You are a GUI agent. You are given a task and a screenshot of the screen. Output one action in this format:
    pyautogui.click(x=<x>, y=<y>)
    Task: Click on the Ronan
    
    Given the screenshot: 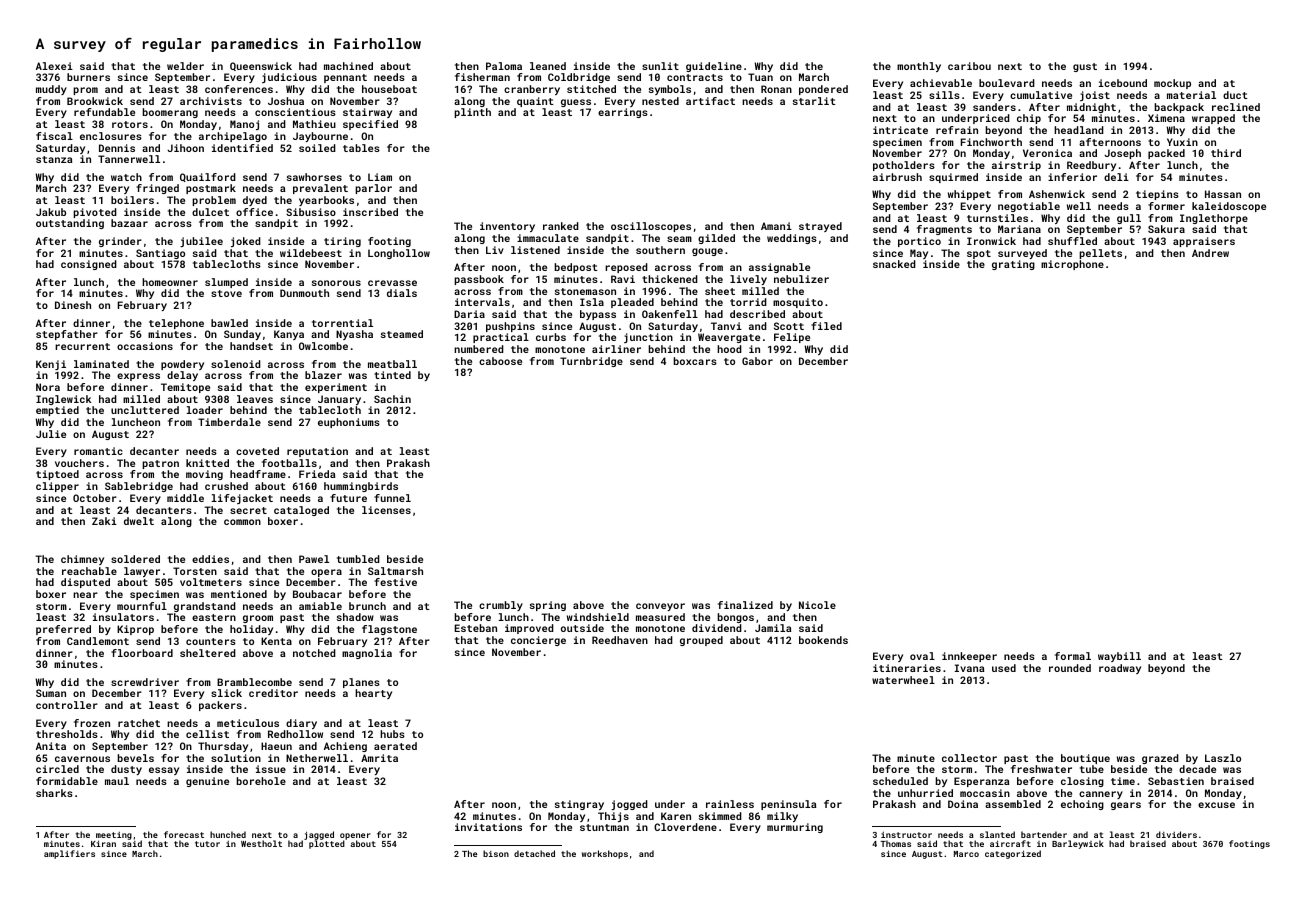 What is the action you would take?
    pyautogui.click(x=776, y=89)
